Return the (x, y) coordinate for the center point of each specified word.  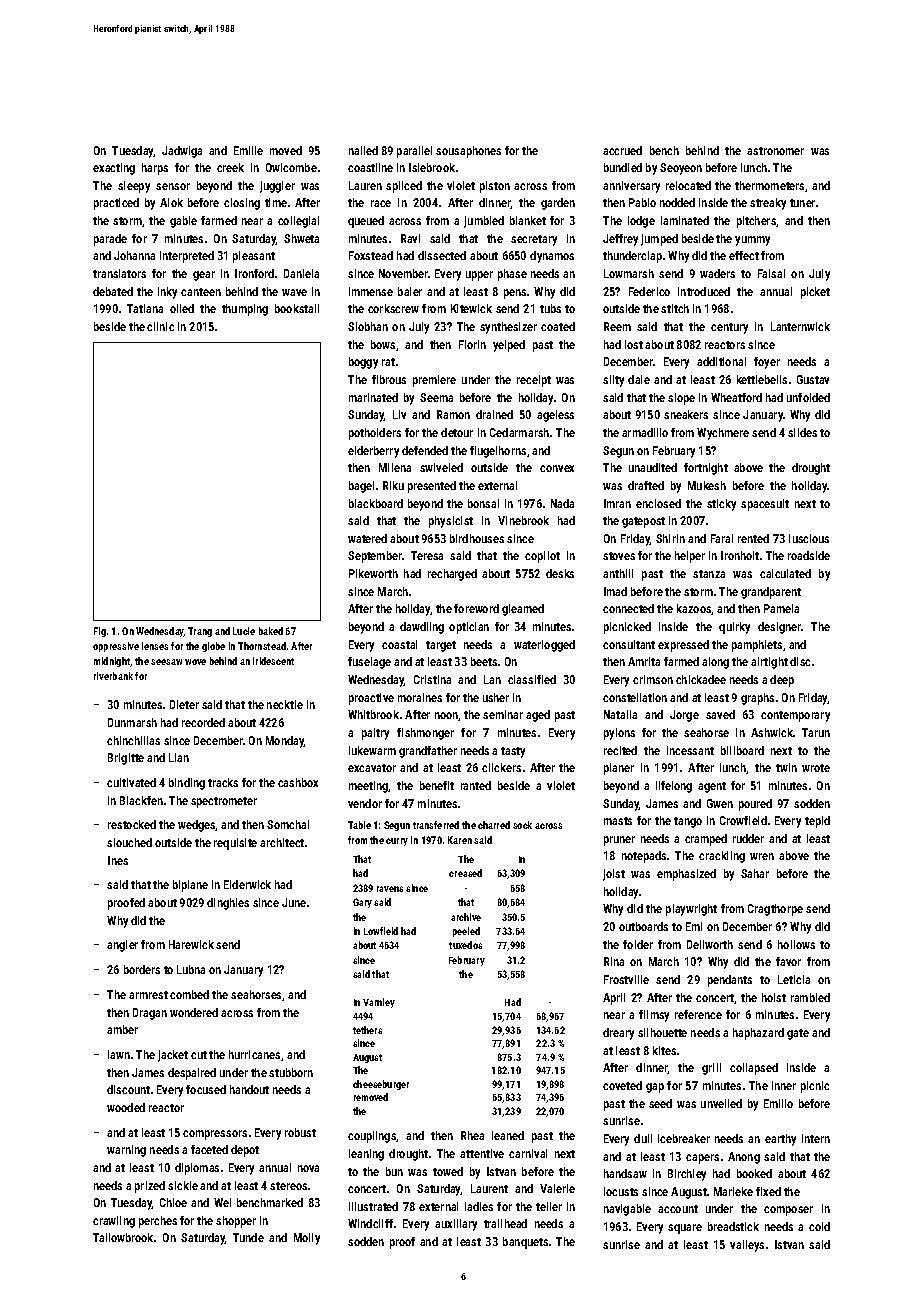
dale (639, 379)
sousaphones (468, 152)
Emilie (248, 150)
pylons (619, 734)
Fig (100, 632)
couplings (372, 1137)
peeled (466, 932)
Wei (222, 1202)
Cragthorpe (775, 910)
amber (122, 1029)
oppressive (116, 647)
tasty (513, 752)
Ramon (453, 414)
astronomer (775, 151)
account (678, 1209)
